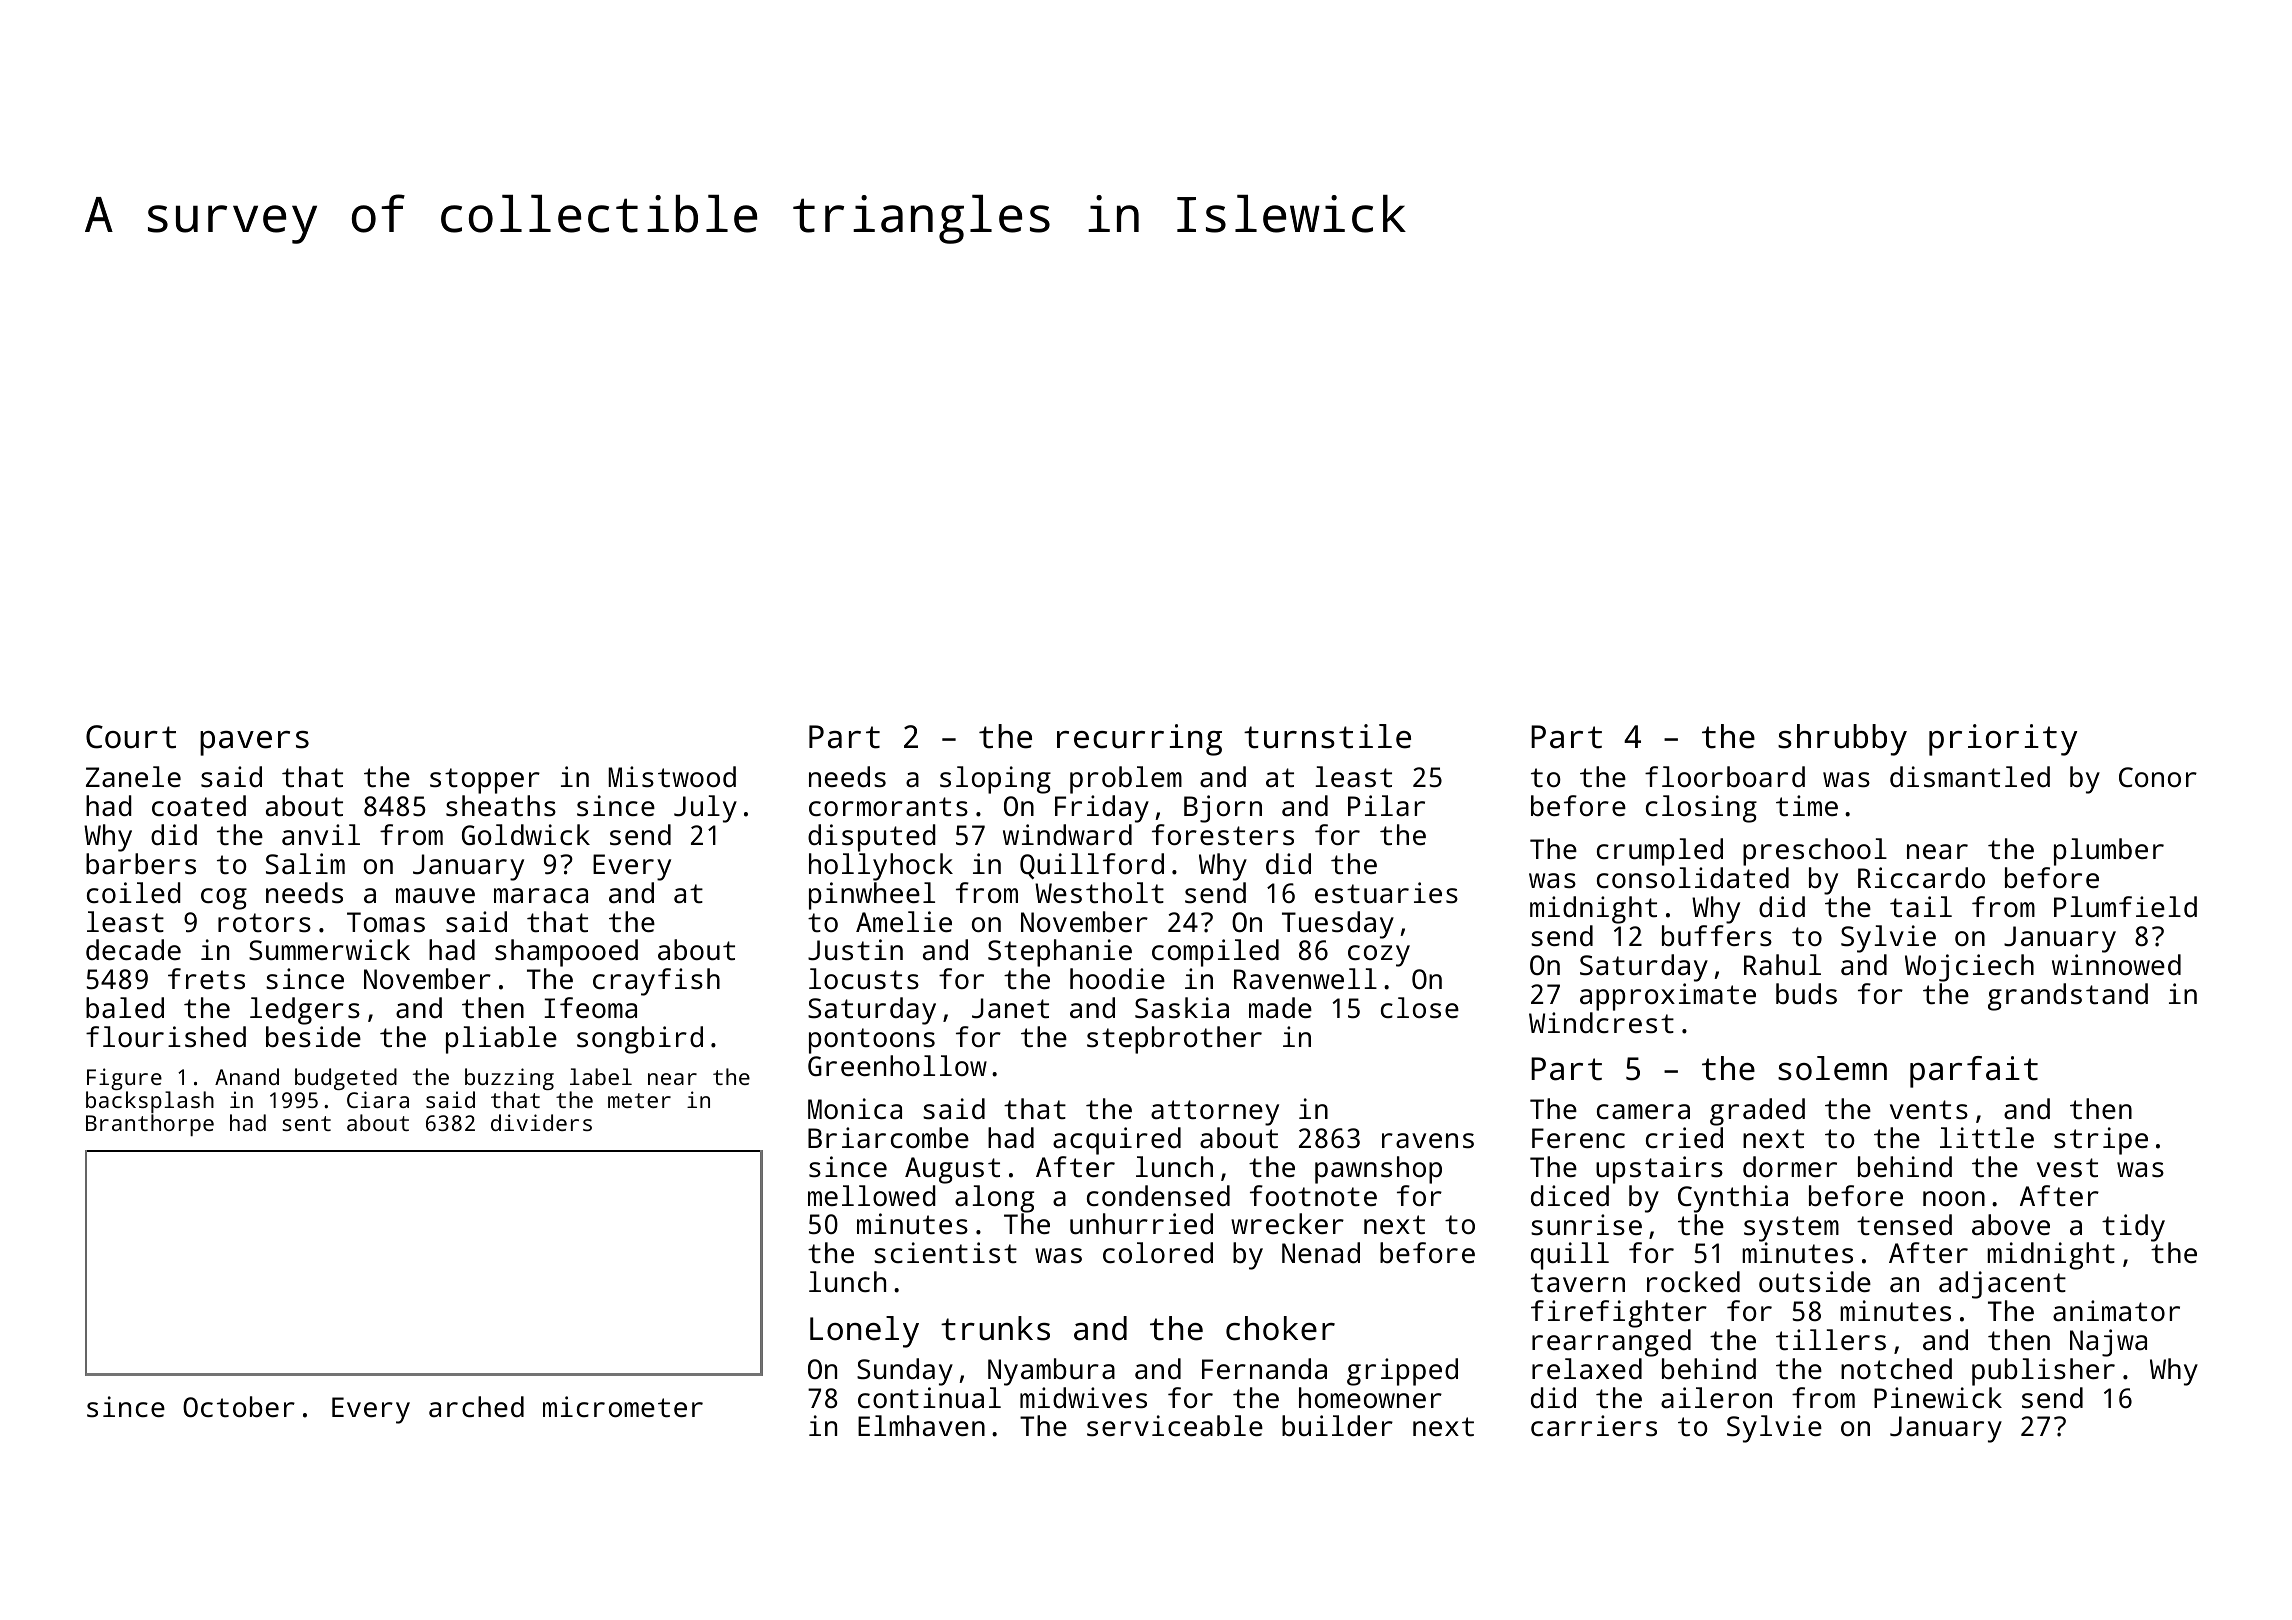  What do you see at coordinates (2158, 777) in the screenshot?
I see `Conor` at bounding box center [2158, 777].
